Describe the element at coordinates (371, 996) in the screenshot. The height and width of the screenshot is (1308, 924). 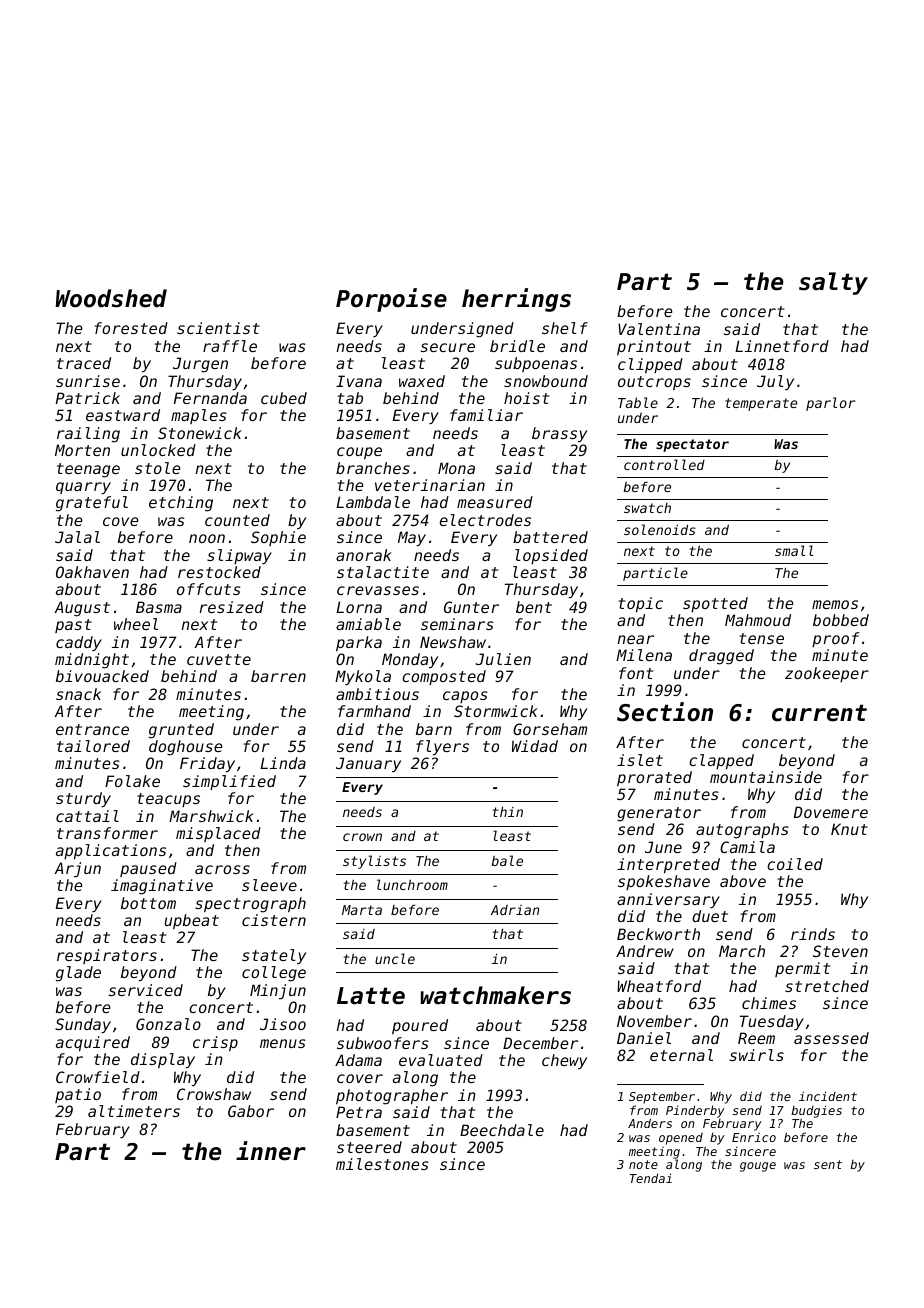
I see `Latte` at that location.
